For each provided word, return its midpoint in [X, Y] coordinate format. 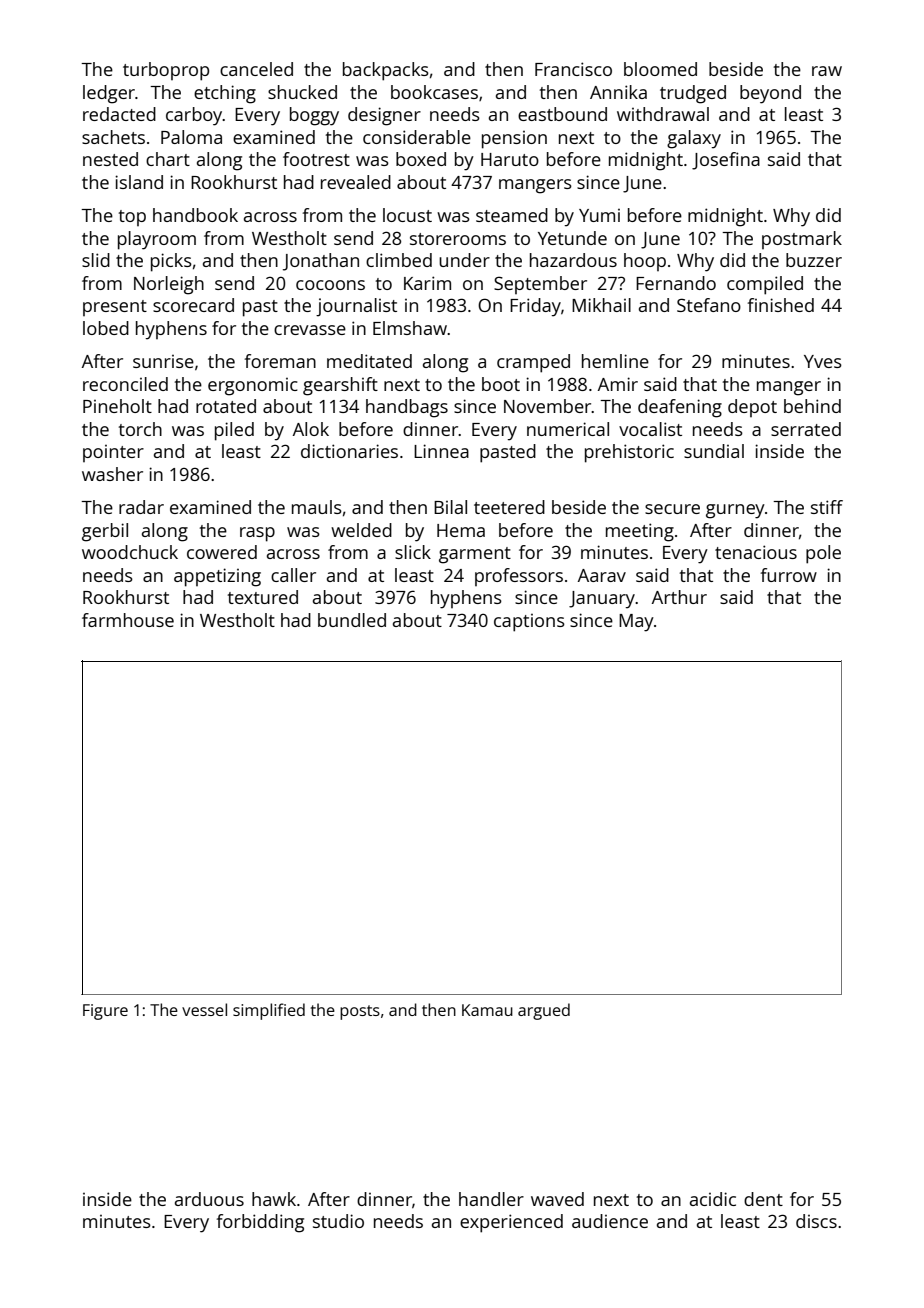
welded [361, 530]
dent [763, 1199]
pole [823, 554]
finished [781, 305]
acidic [713, 1199]
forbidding [260, 1223]
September [540, 285]
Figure [105, 1012]
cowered [222, 552]
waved [557, 1199]
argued [544, 1011]
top [132, 218]
